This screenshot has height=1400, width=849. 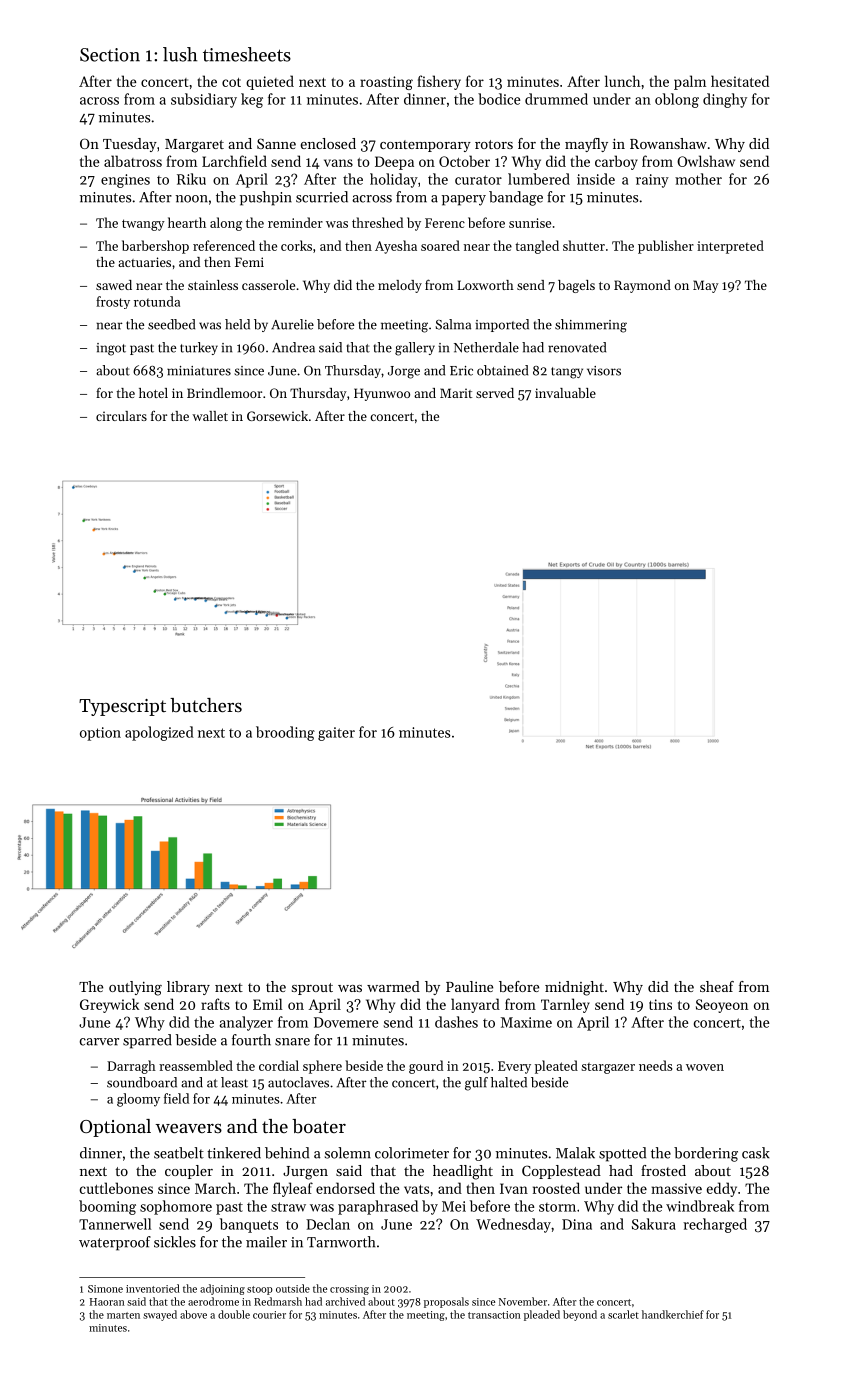 What do you see at coordinates (717, 986) in the screenshot?
I see `sheaf` at bounding box center [717, 986].
